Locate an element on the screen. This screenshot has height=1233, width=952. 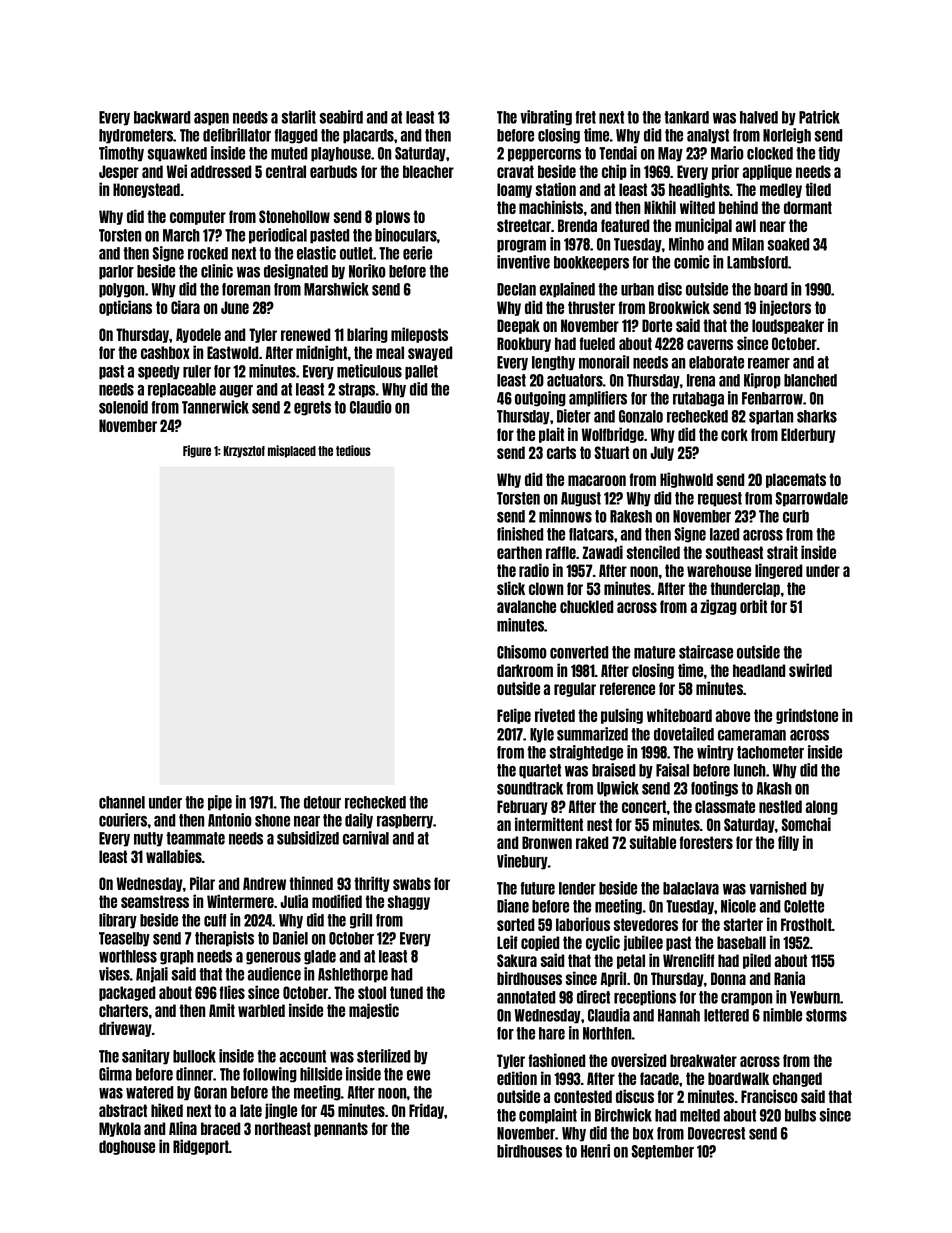
along is located at coordinates (822, 807).
